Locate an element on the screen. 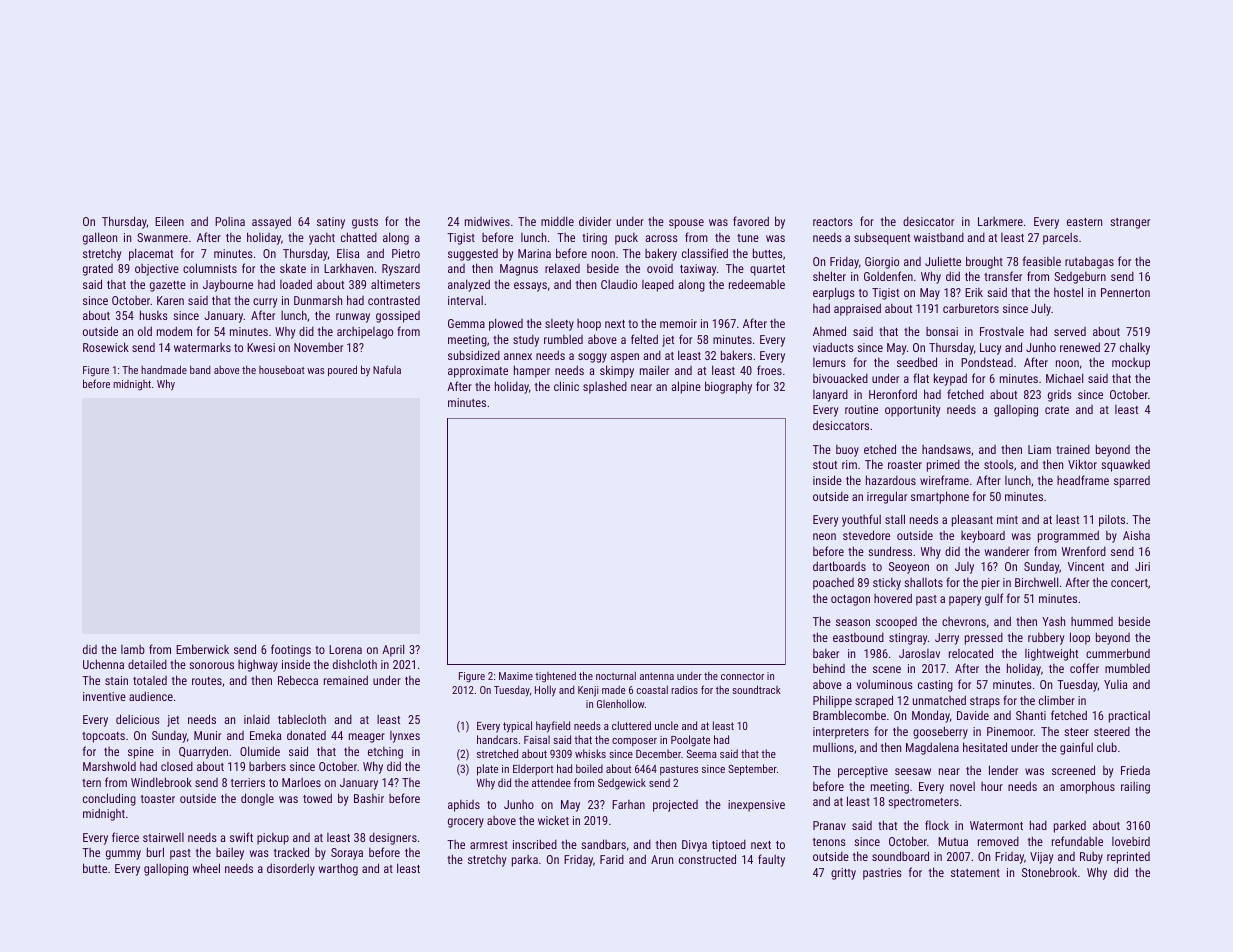  favored is located at coordinates (751, 221).
